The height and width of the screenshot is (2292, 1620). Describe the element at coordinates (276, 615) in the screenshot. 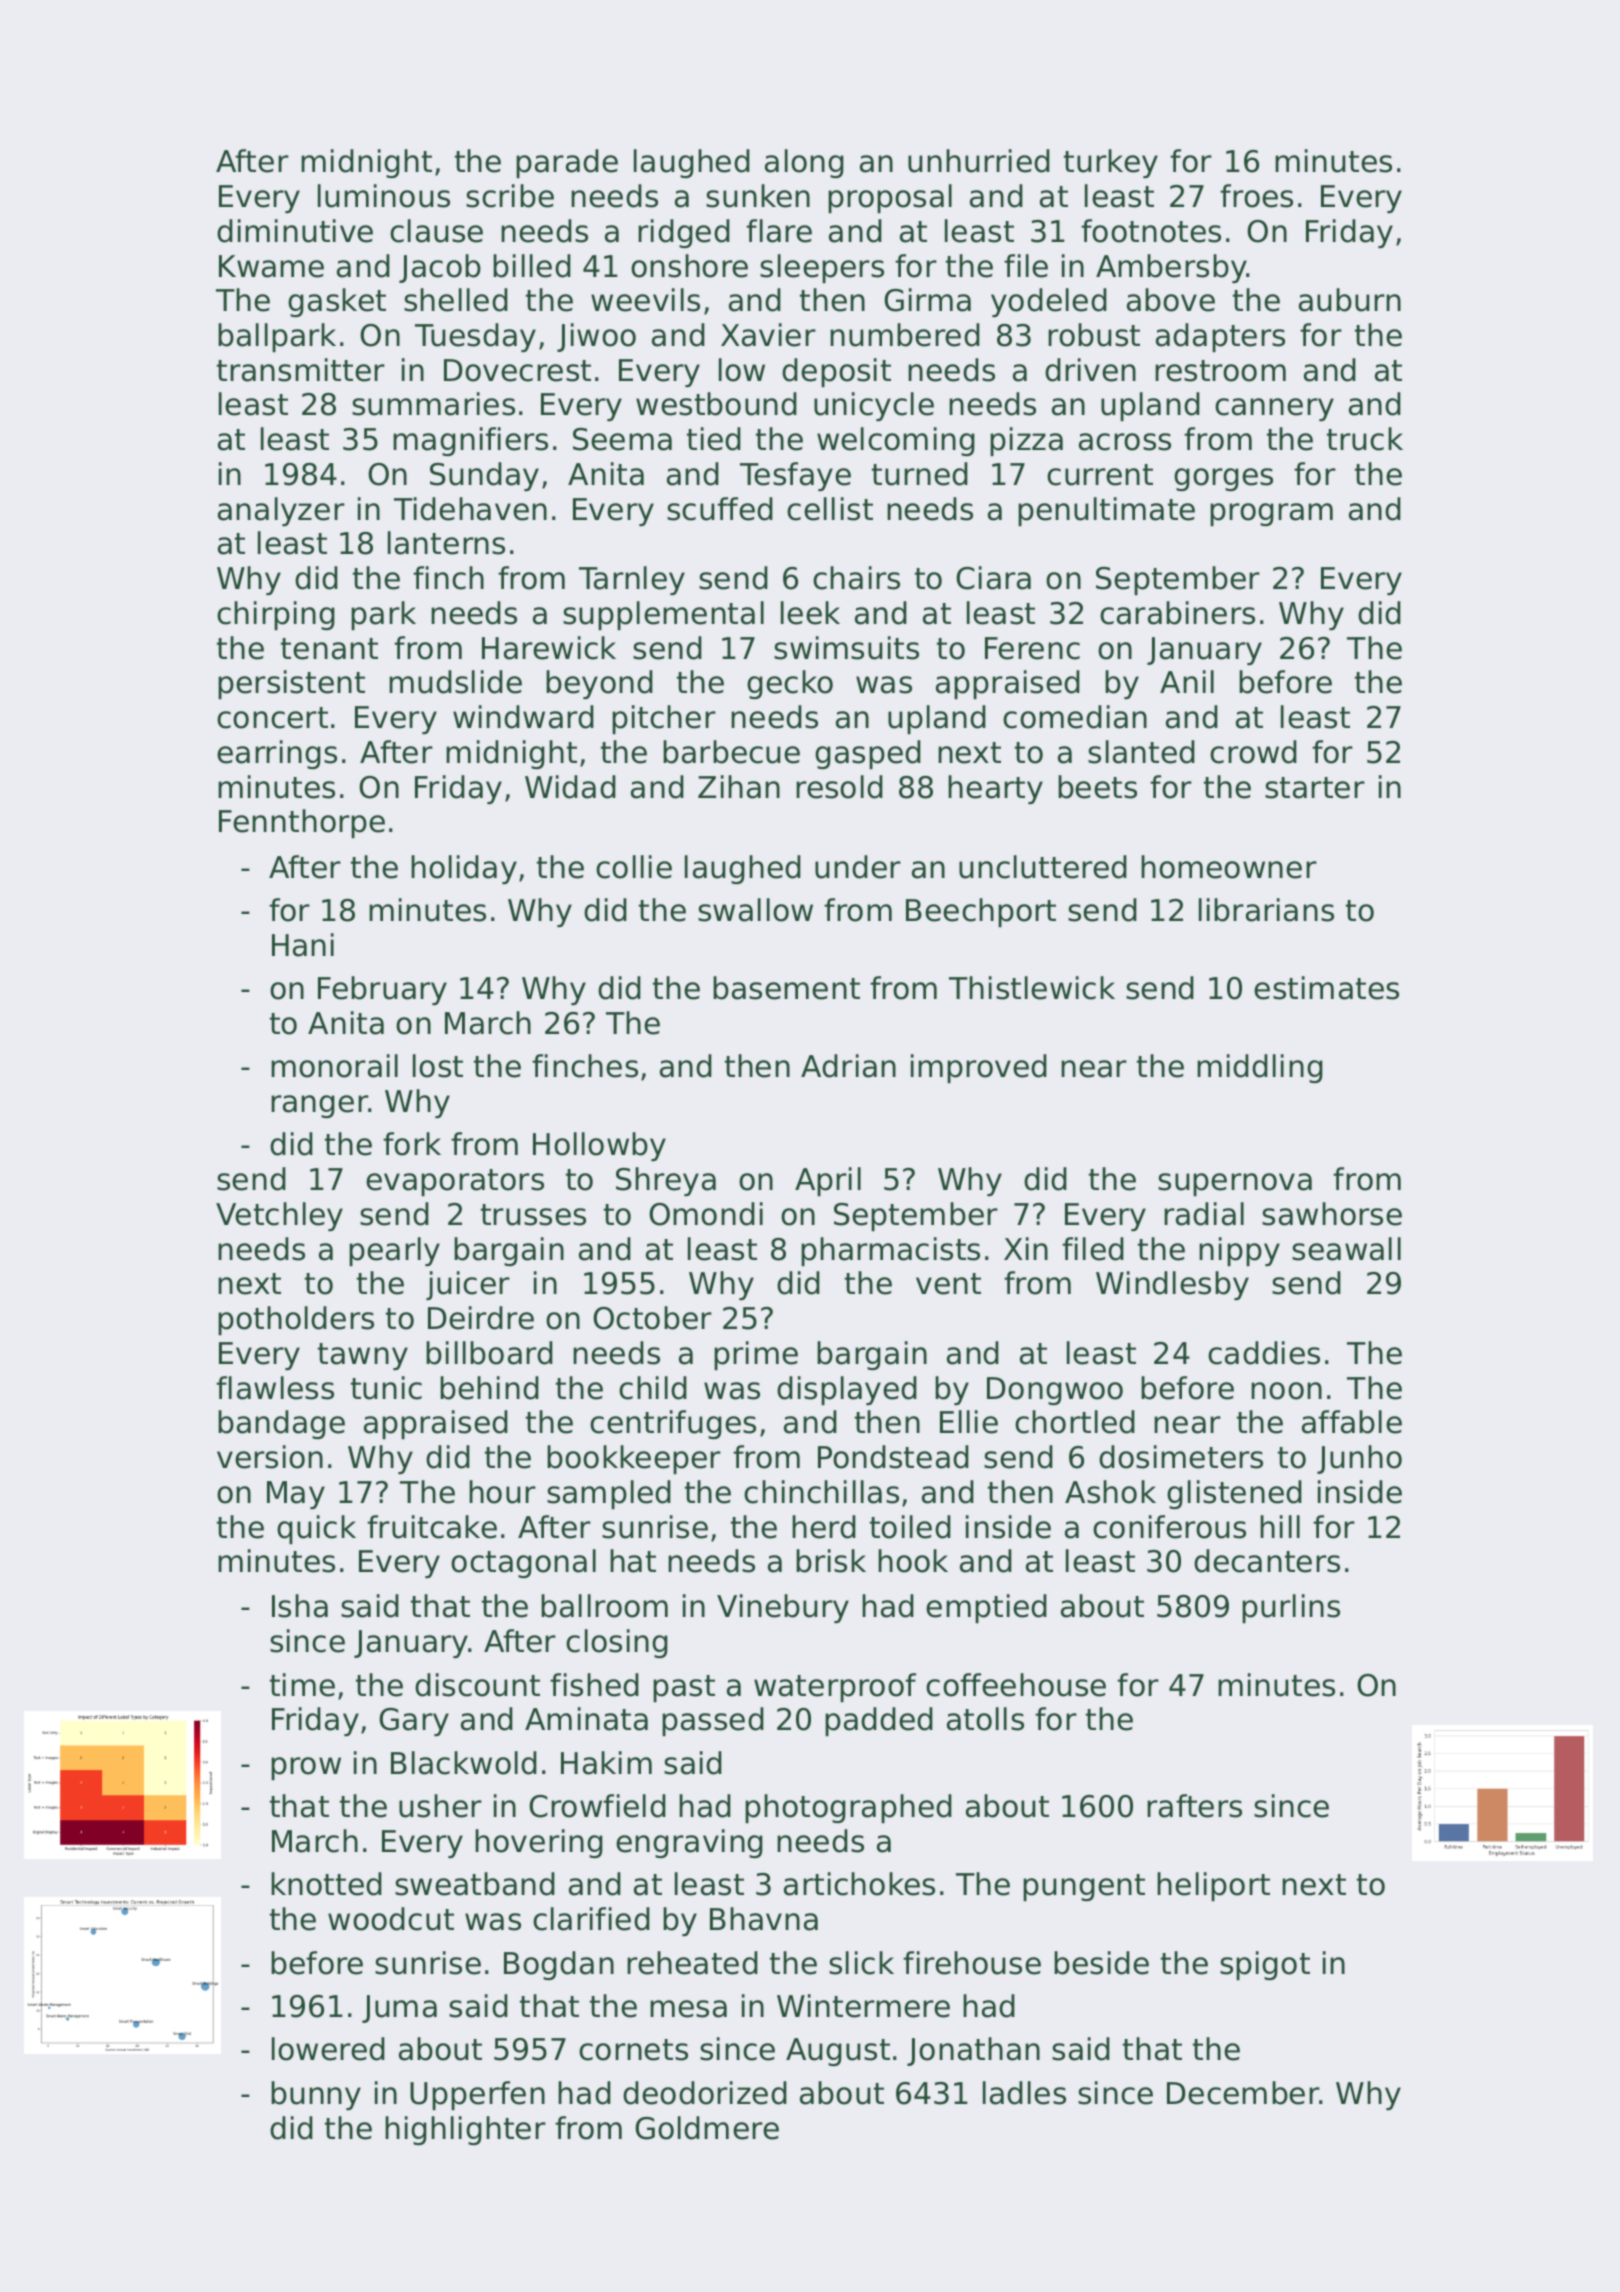

I see `chirping` at that location.
